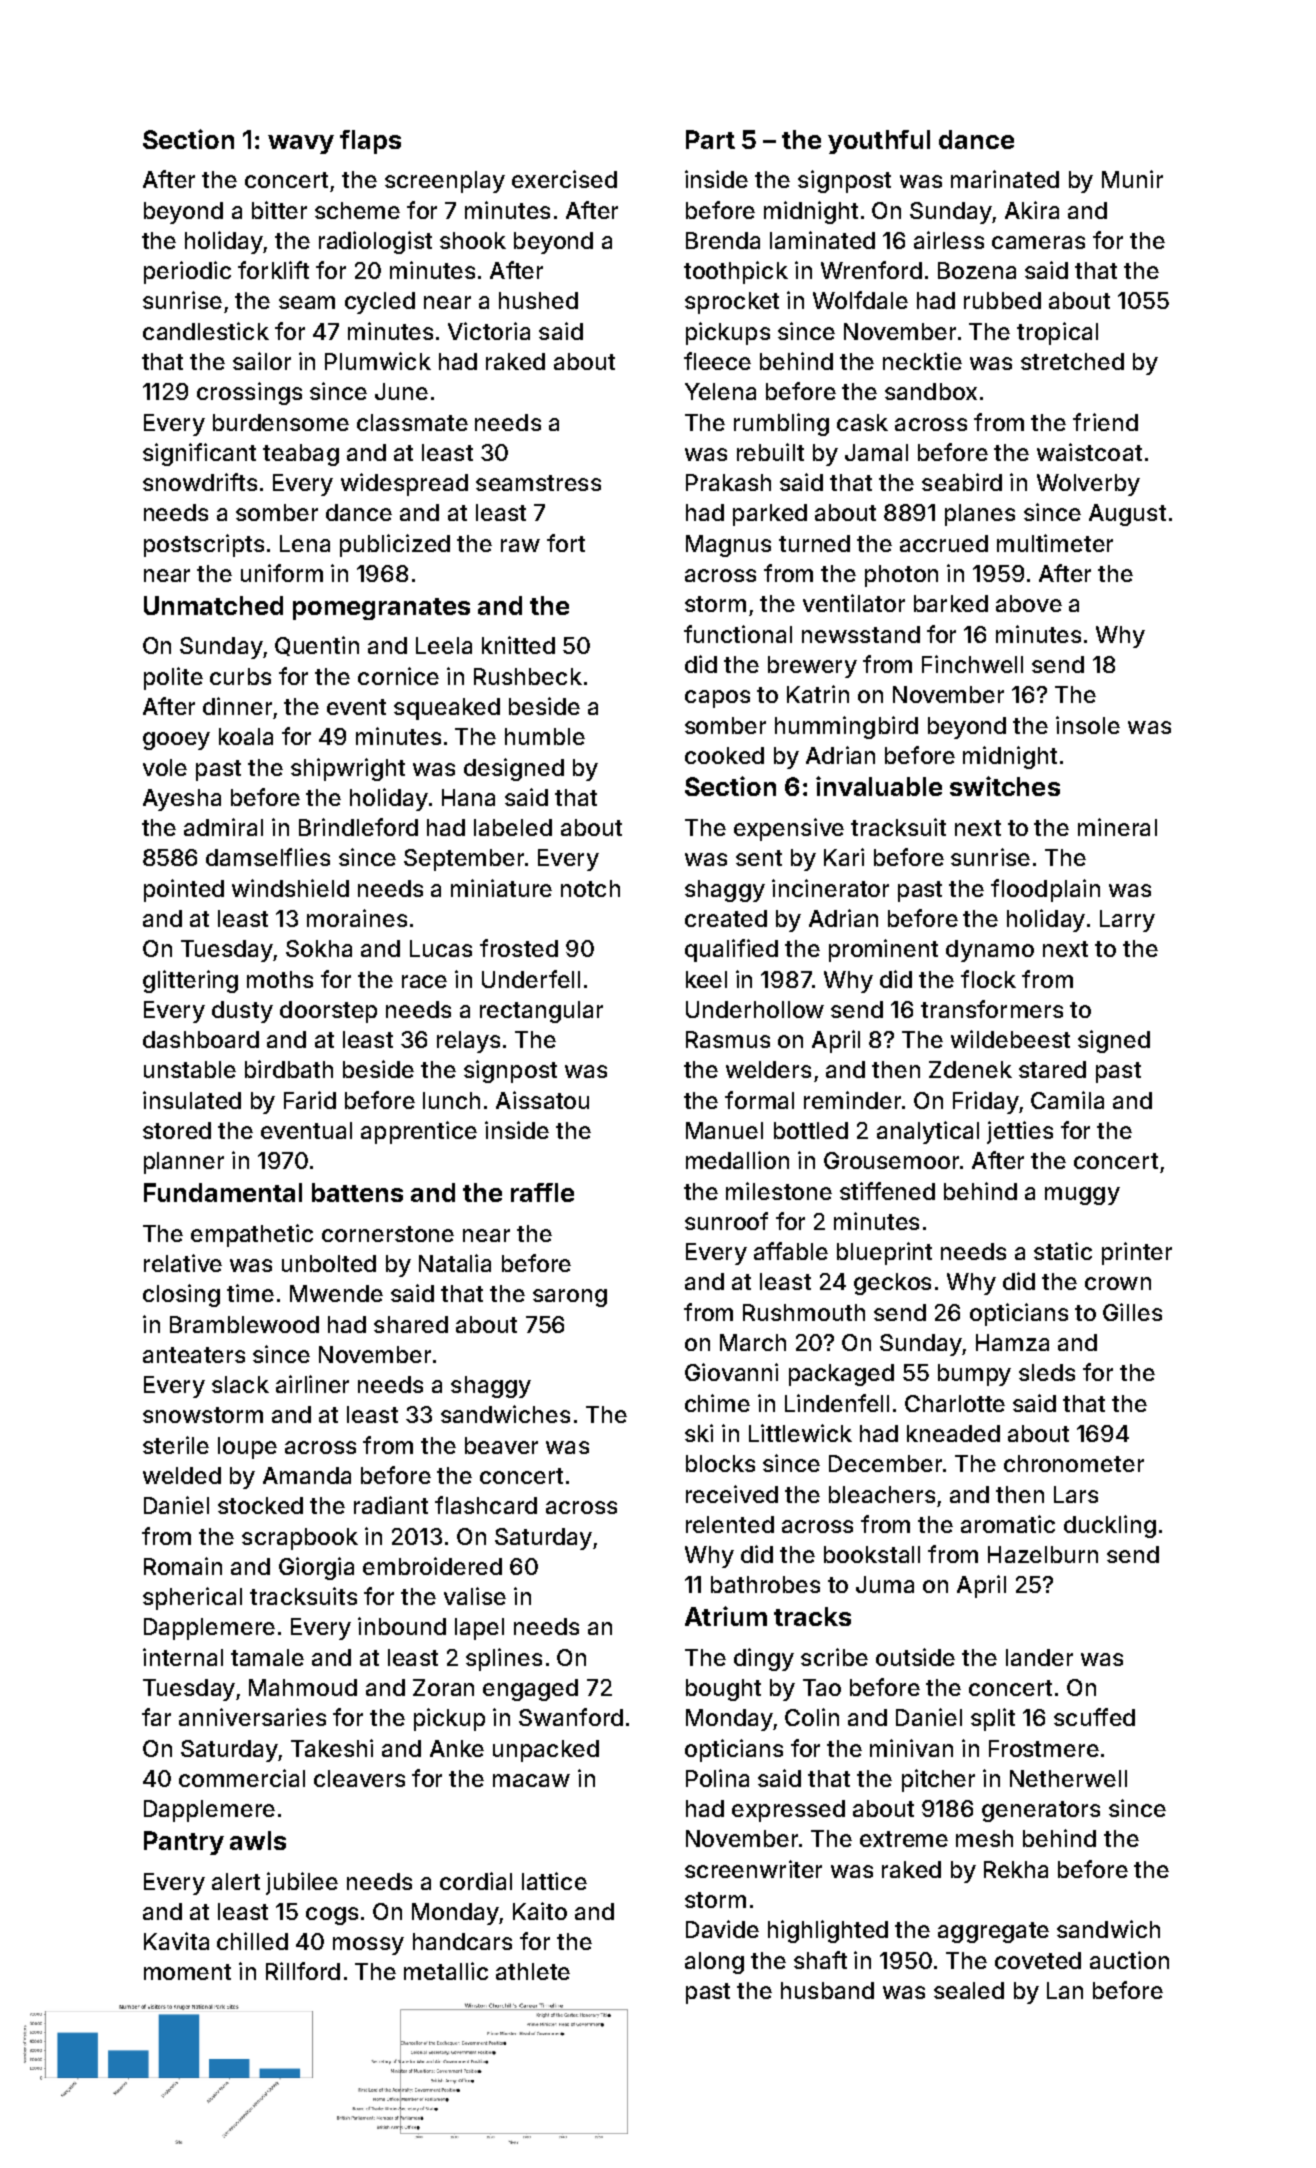  I want to click on flaps, so click(370, 142).
